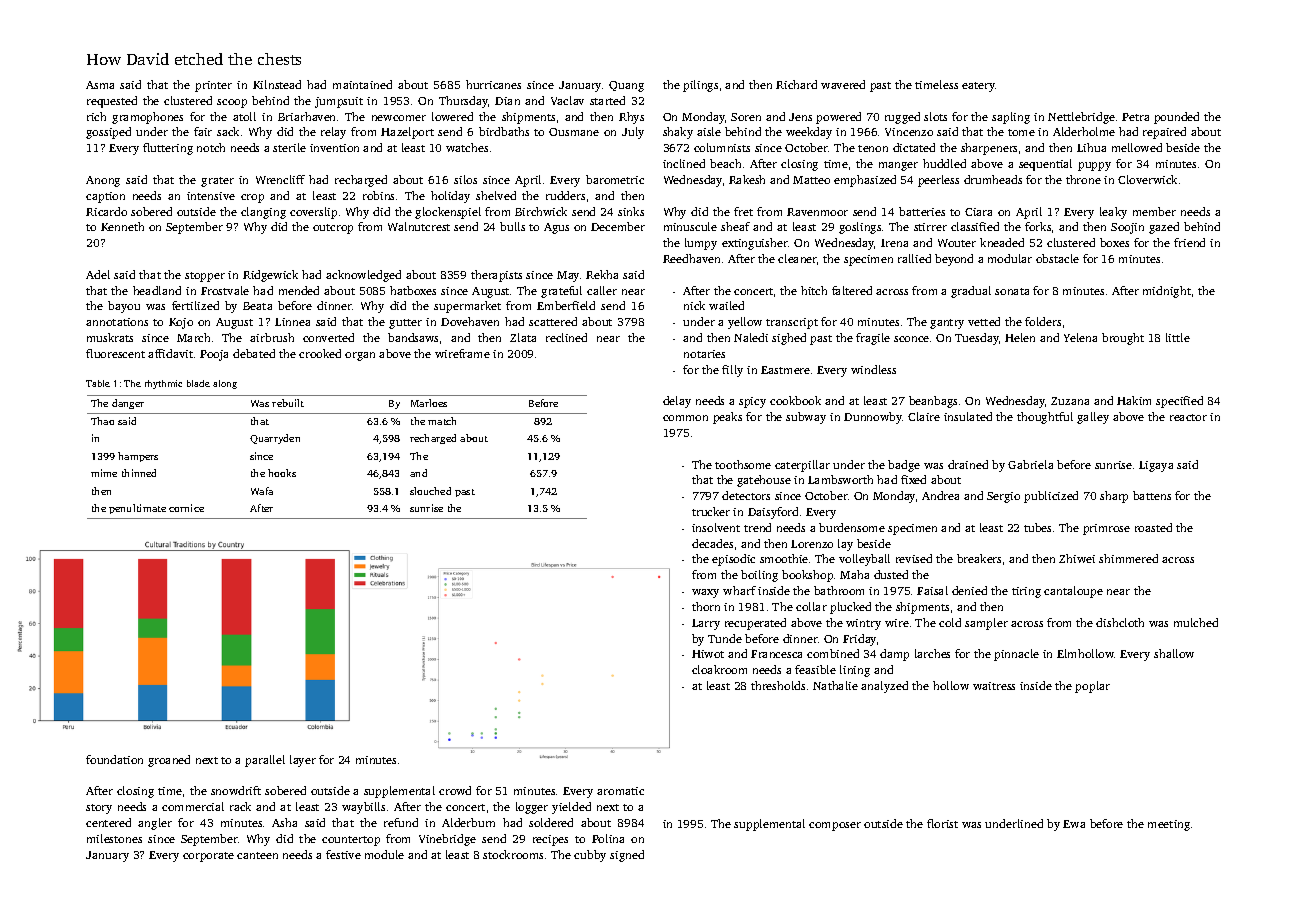 The width and height of the page is (1308, 924). I want to click on signed, so click(627, 856).
